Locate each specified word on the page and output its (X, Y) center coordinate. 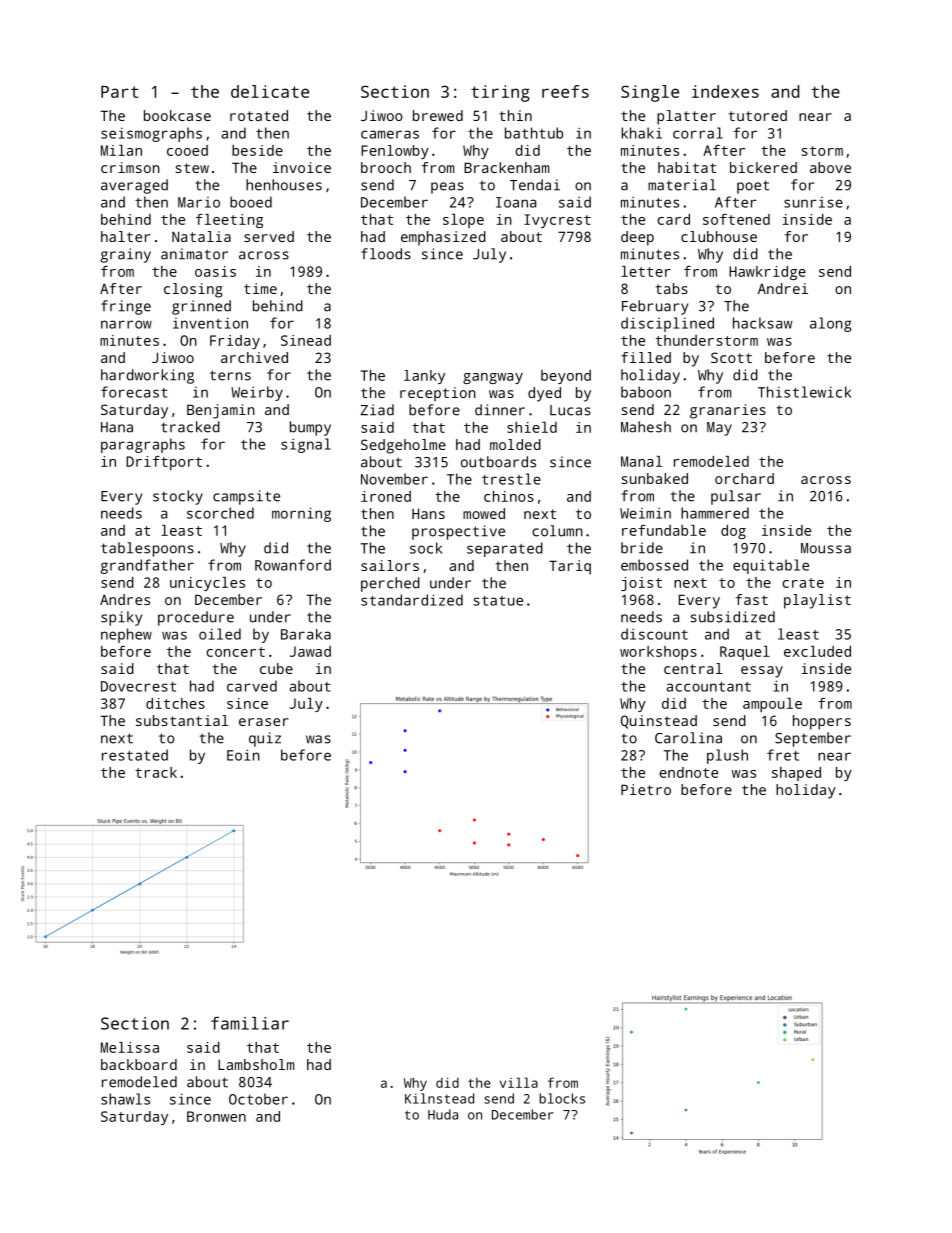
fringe (126, 307)
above (830, 167)
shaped (796, 774)
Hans (428, 513)
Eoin (243, 755)
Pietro (646, 789)
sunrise (813, 202)
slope (463, 221)
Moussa (826, 548)
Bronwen (216, 1116)
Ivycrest (557, 221)
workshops (658, 653)
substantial (182, 720)
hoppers (822, 722)
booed (251, 202)
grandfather (147, 566)
